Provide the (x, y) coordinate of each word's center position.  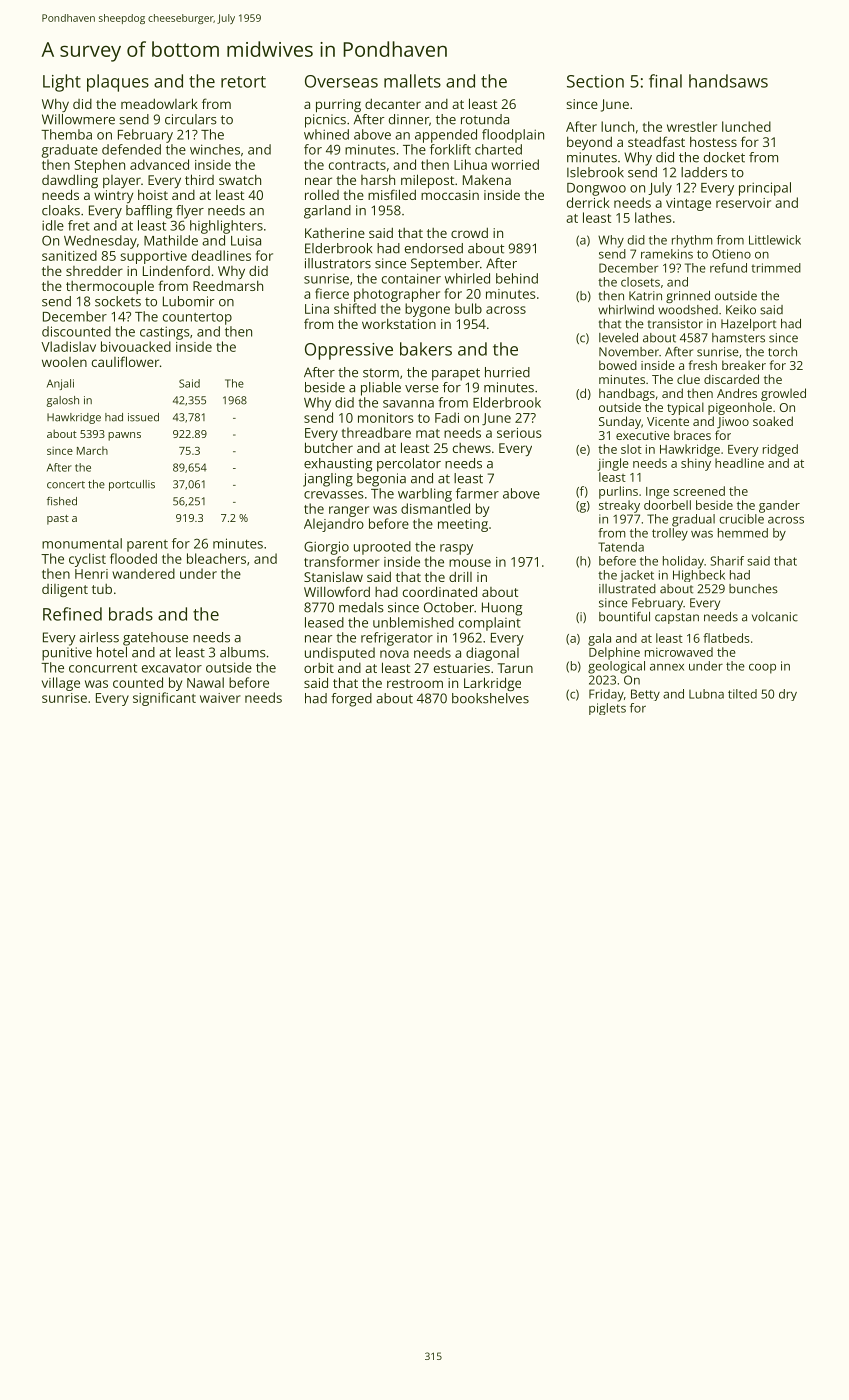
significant (164, 699)
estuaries (462, 668)
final (665, 81)
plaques (118, 83)
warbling (425, 495)
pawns (124, 436)
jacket (637, 576)
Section (595, 81)
